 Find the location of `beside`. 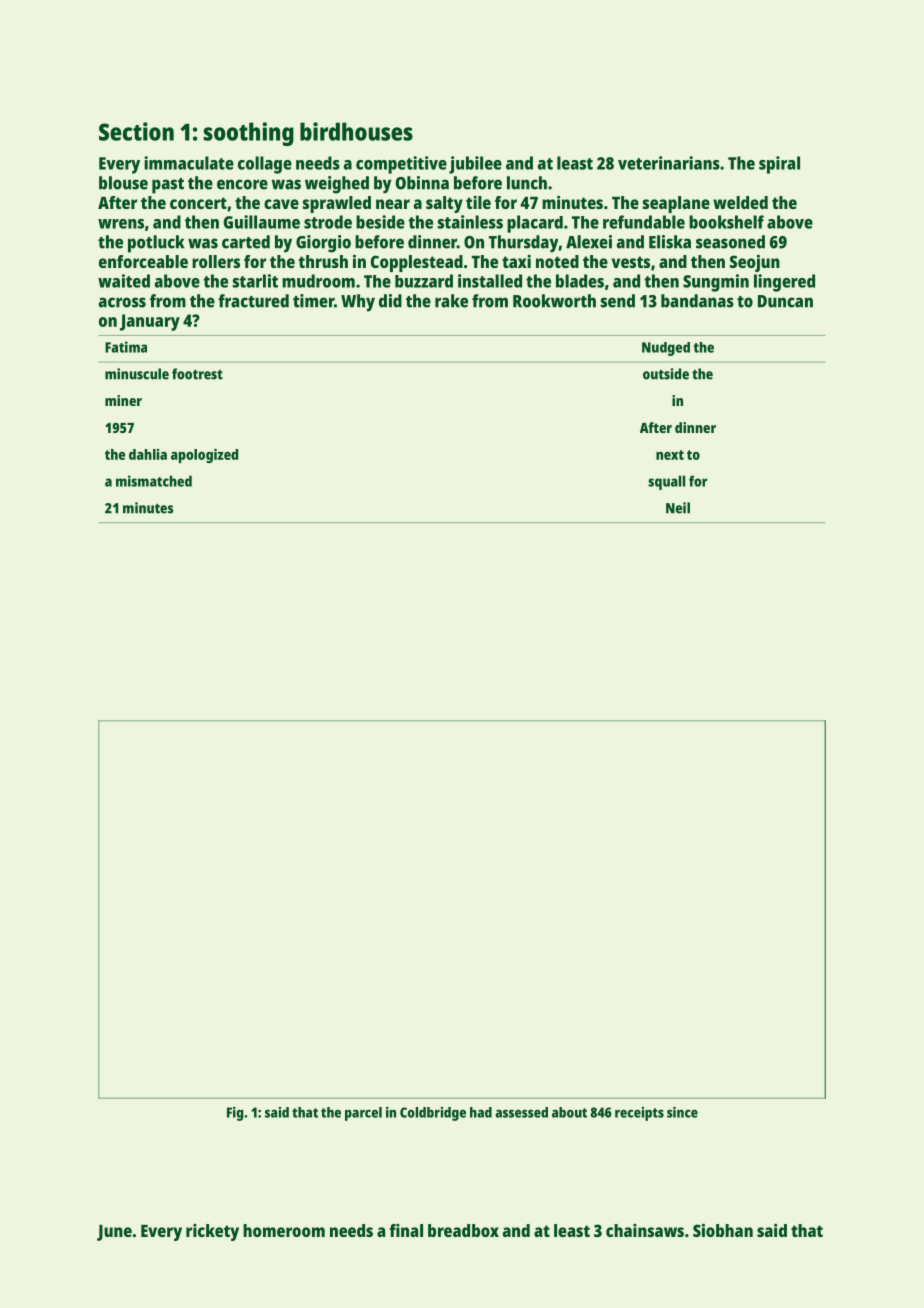

beside is located at coordinates (380, 222).
